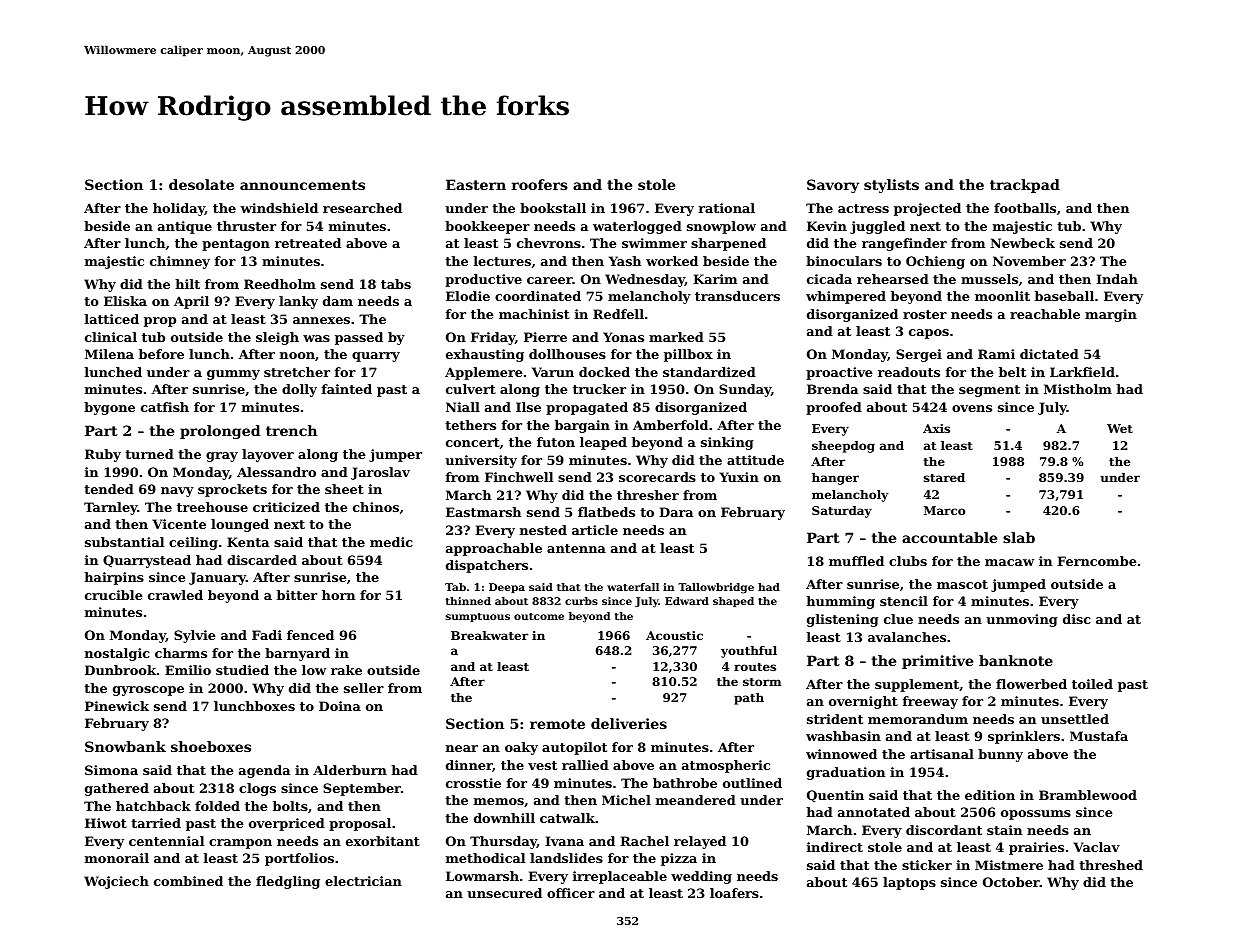  Describe the element at coordinates (1004, 830) in the document. I see `stain` at that location.
